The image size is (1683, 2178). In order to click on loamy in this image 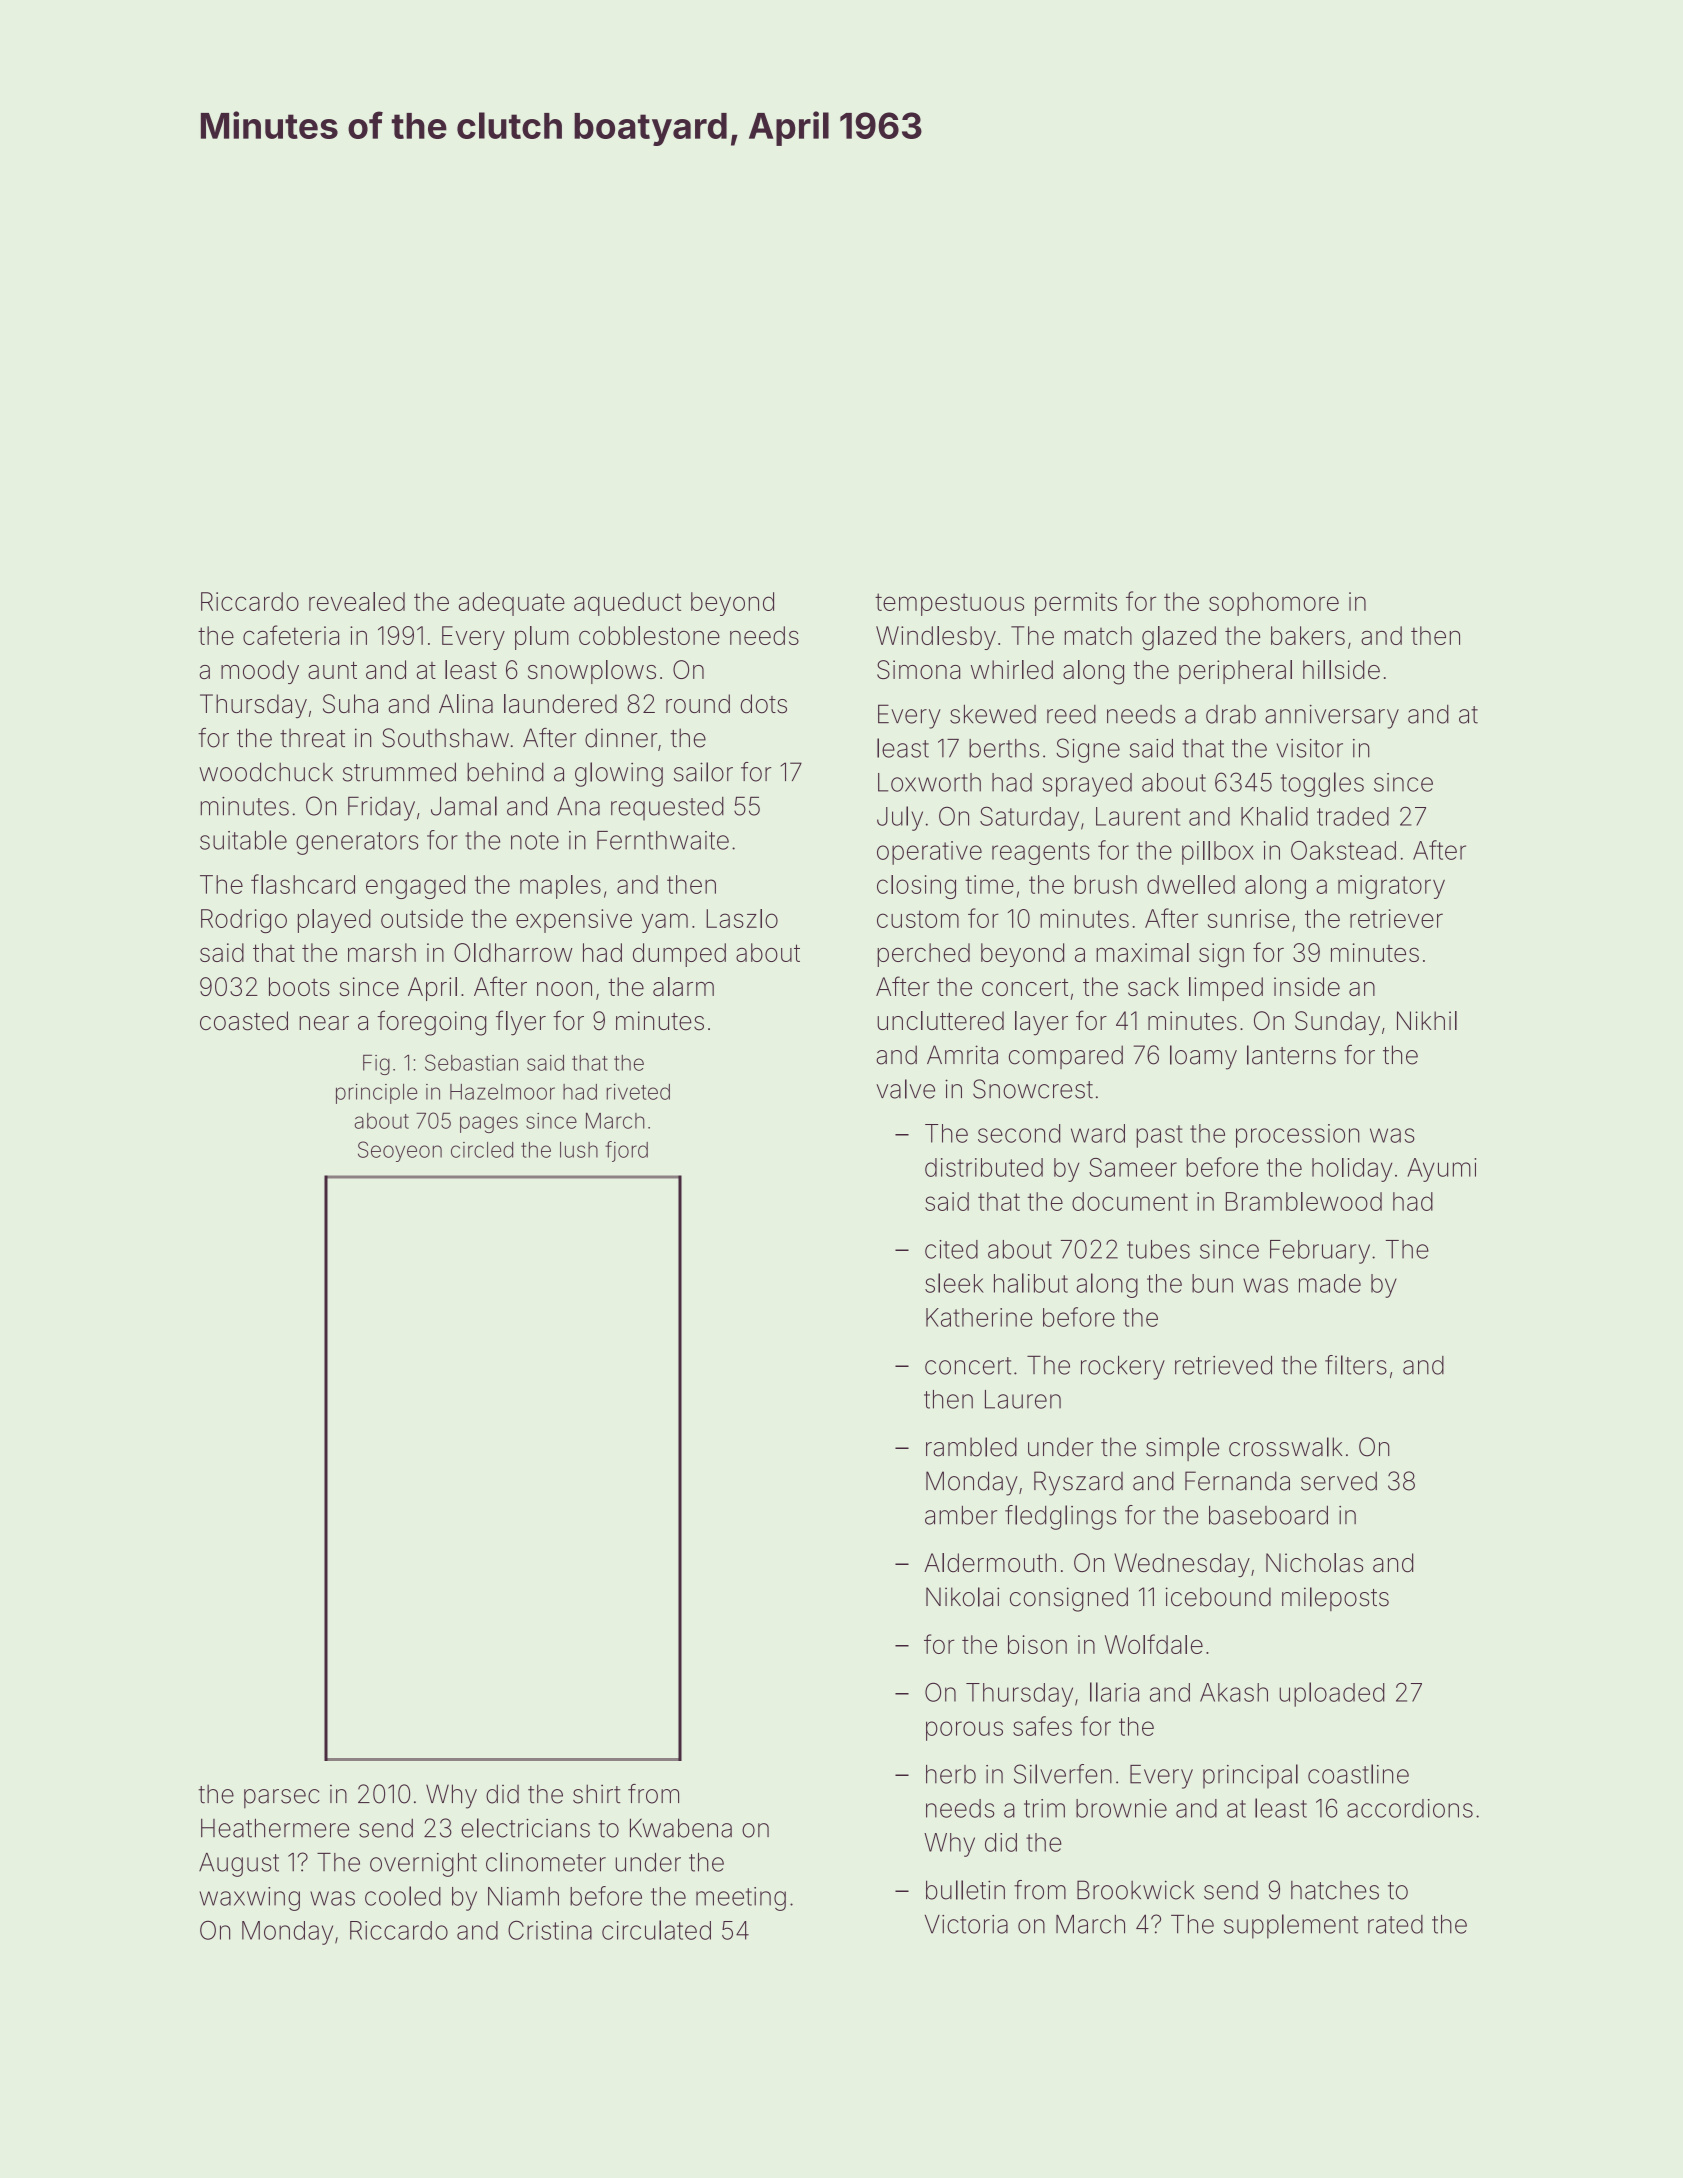, I will do `click(1203, 1057)`.
